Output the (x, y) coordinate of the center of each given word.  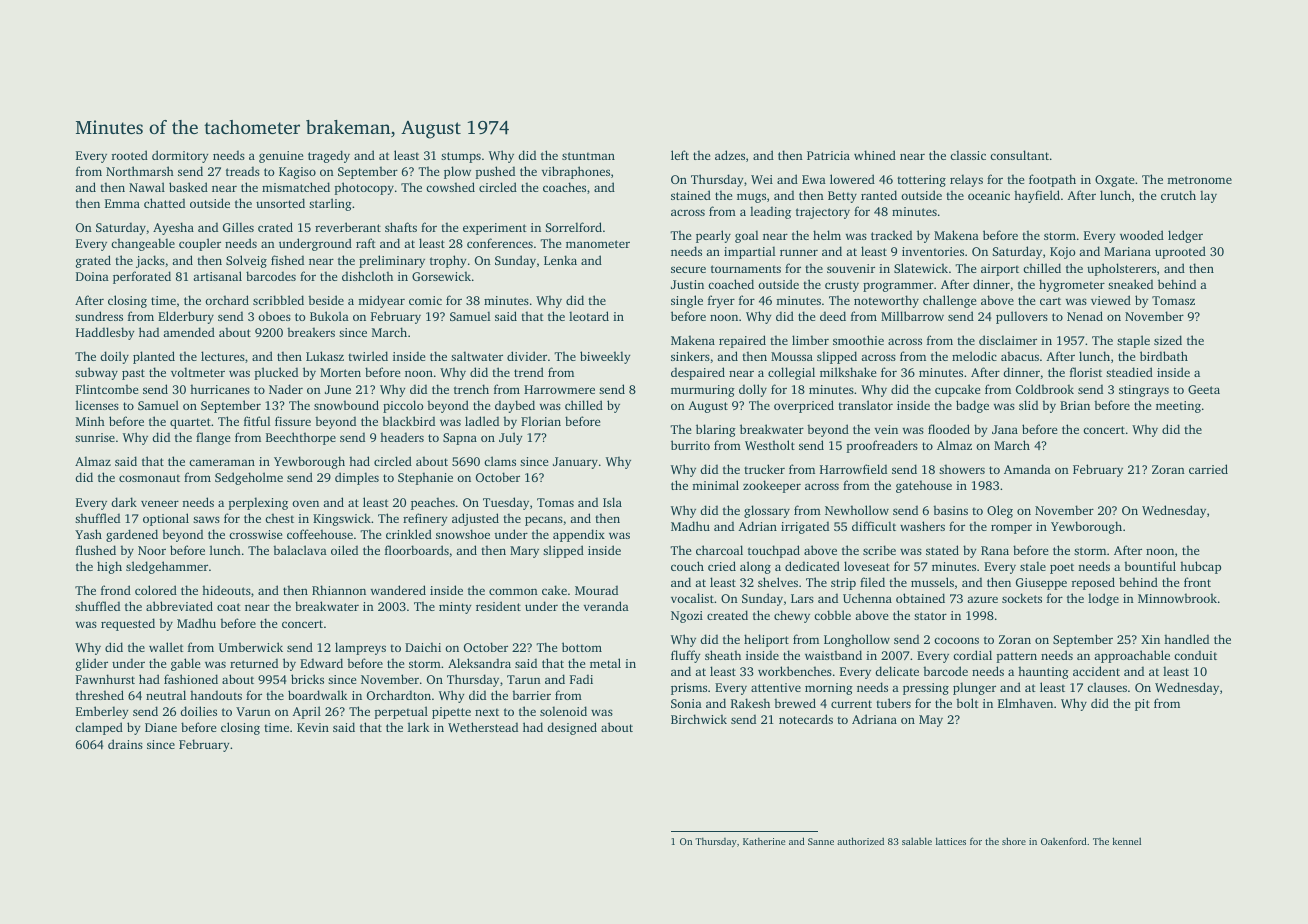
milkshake (848, 372)
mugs (751, 198)
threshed (100, 695)
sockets (1022, 598)
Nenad (1085, 316)
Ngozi (687, 617)
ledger (1185, 236)
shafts (401, 227)
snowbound (346, 405)
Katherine (764, 841)
